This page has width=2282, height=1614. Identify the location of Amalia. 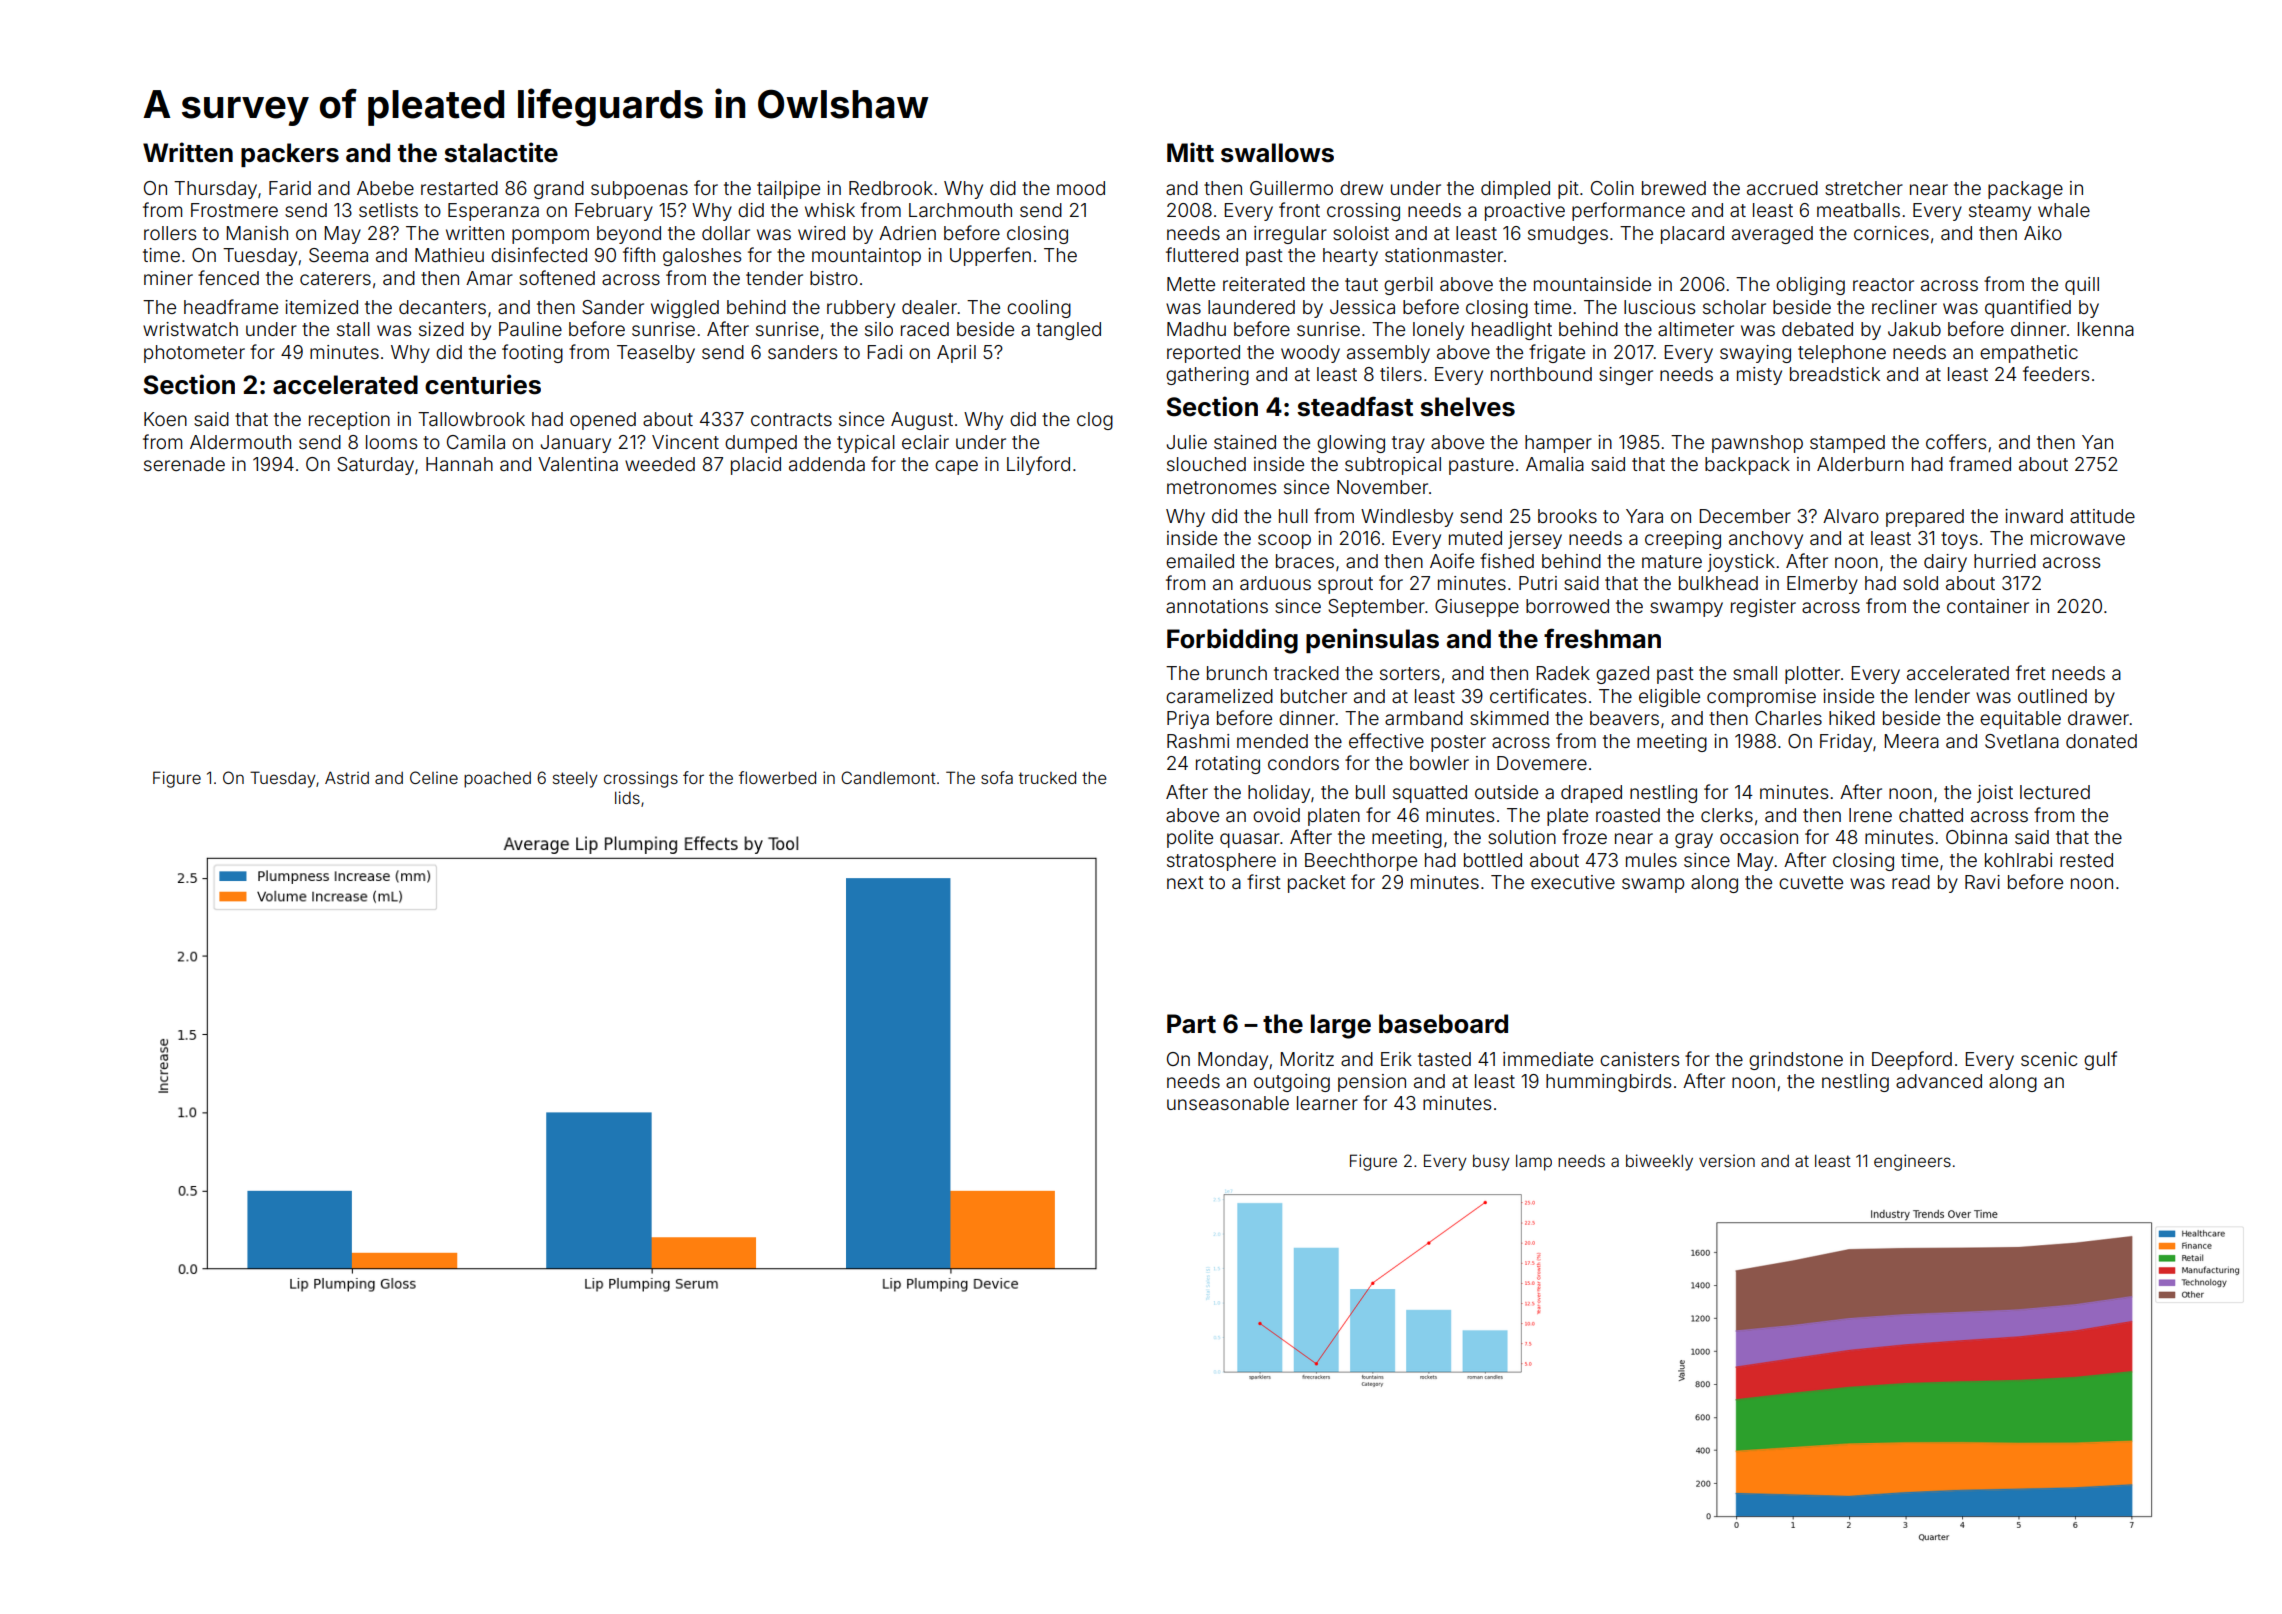
(1555, 464).
